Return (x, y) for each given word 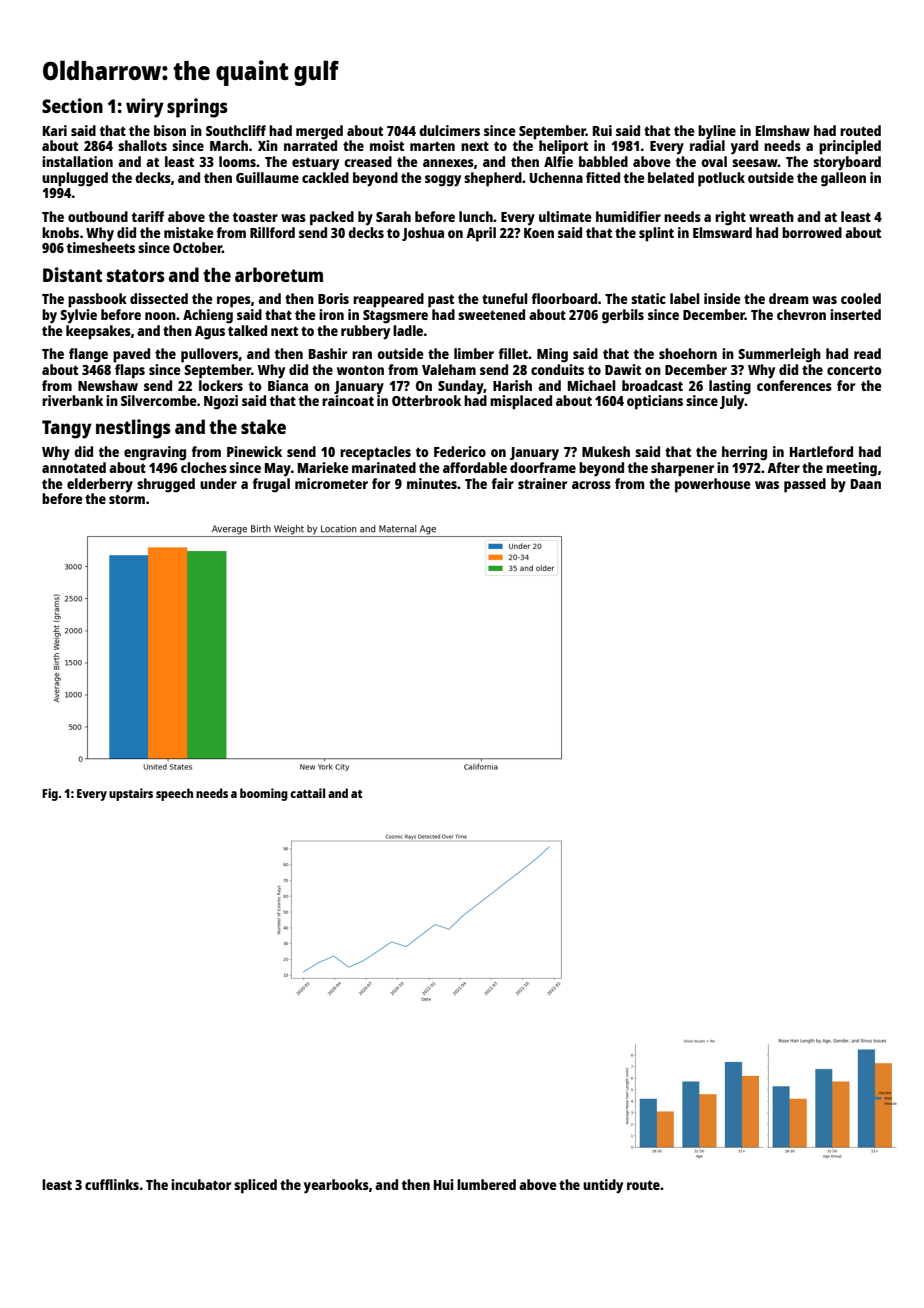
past (441, 301)
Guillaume (267, 177)
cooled (861, 298)
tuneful (505, 298)
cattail (307, 793)
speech (174, 794)
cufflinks (112, 1184)
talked (247, 330)
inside (722, 298)
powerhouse (713, 485)
